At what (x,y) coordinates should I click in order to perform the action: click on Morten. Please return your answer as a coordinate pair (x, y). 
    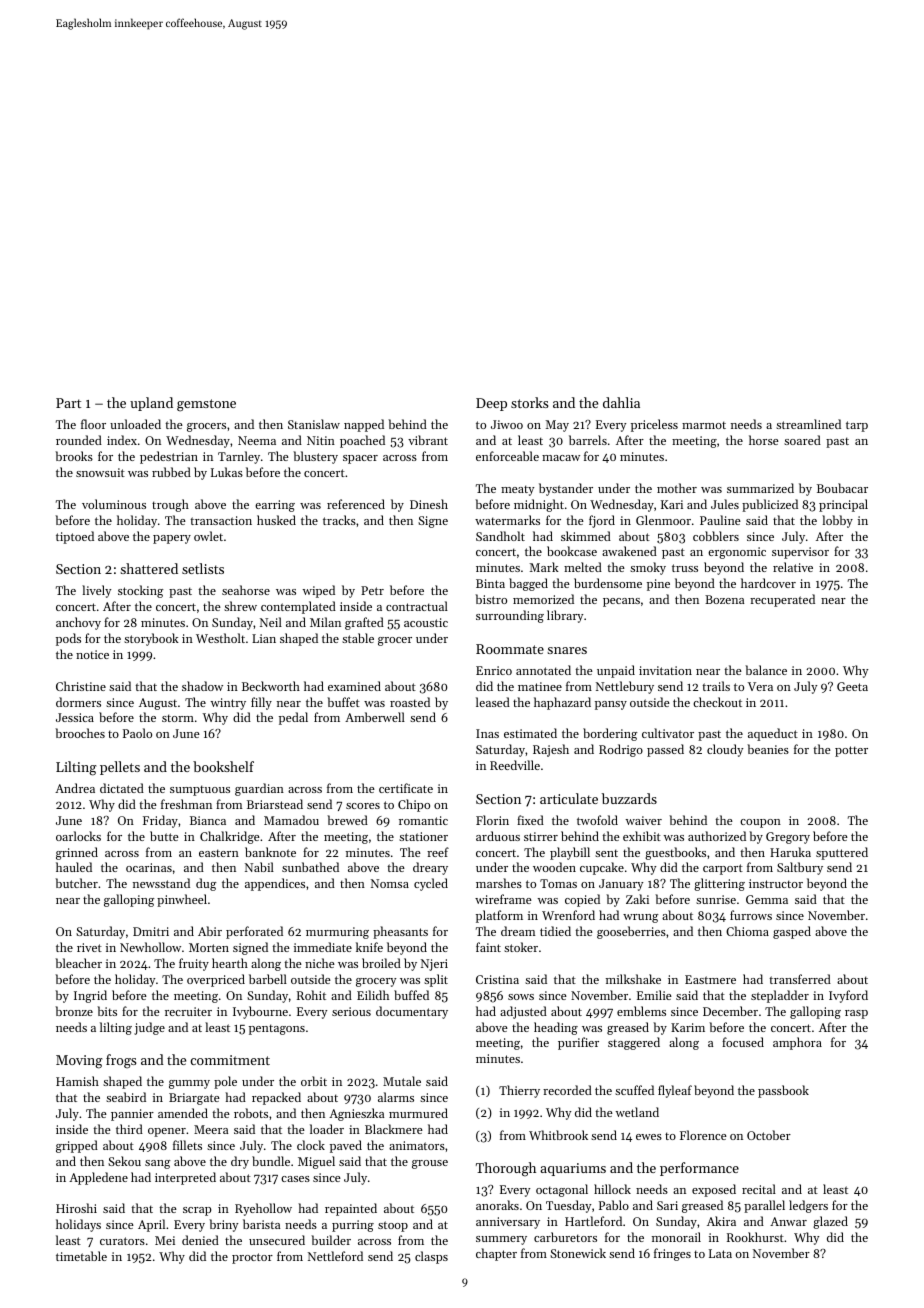
    Looking at the image, I should click on (209, 947).
